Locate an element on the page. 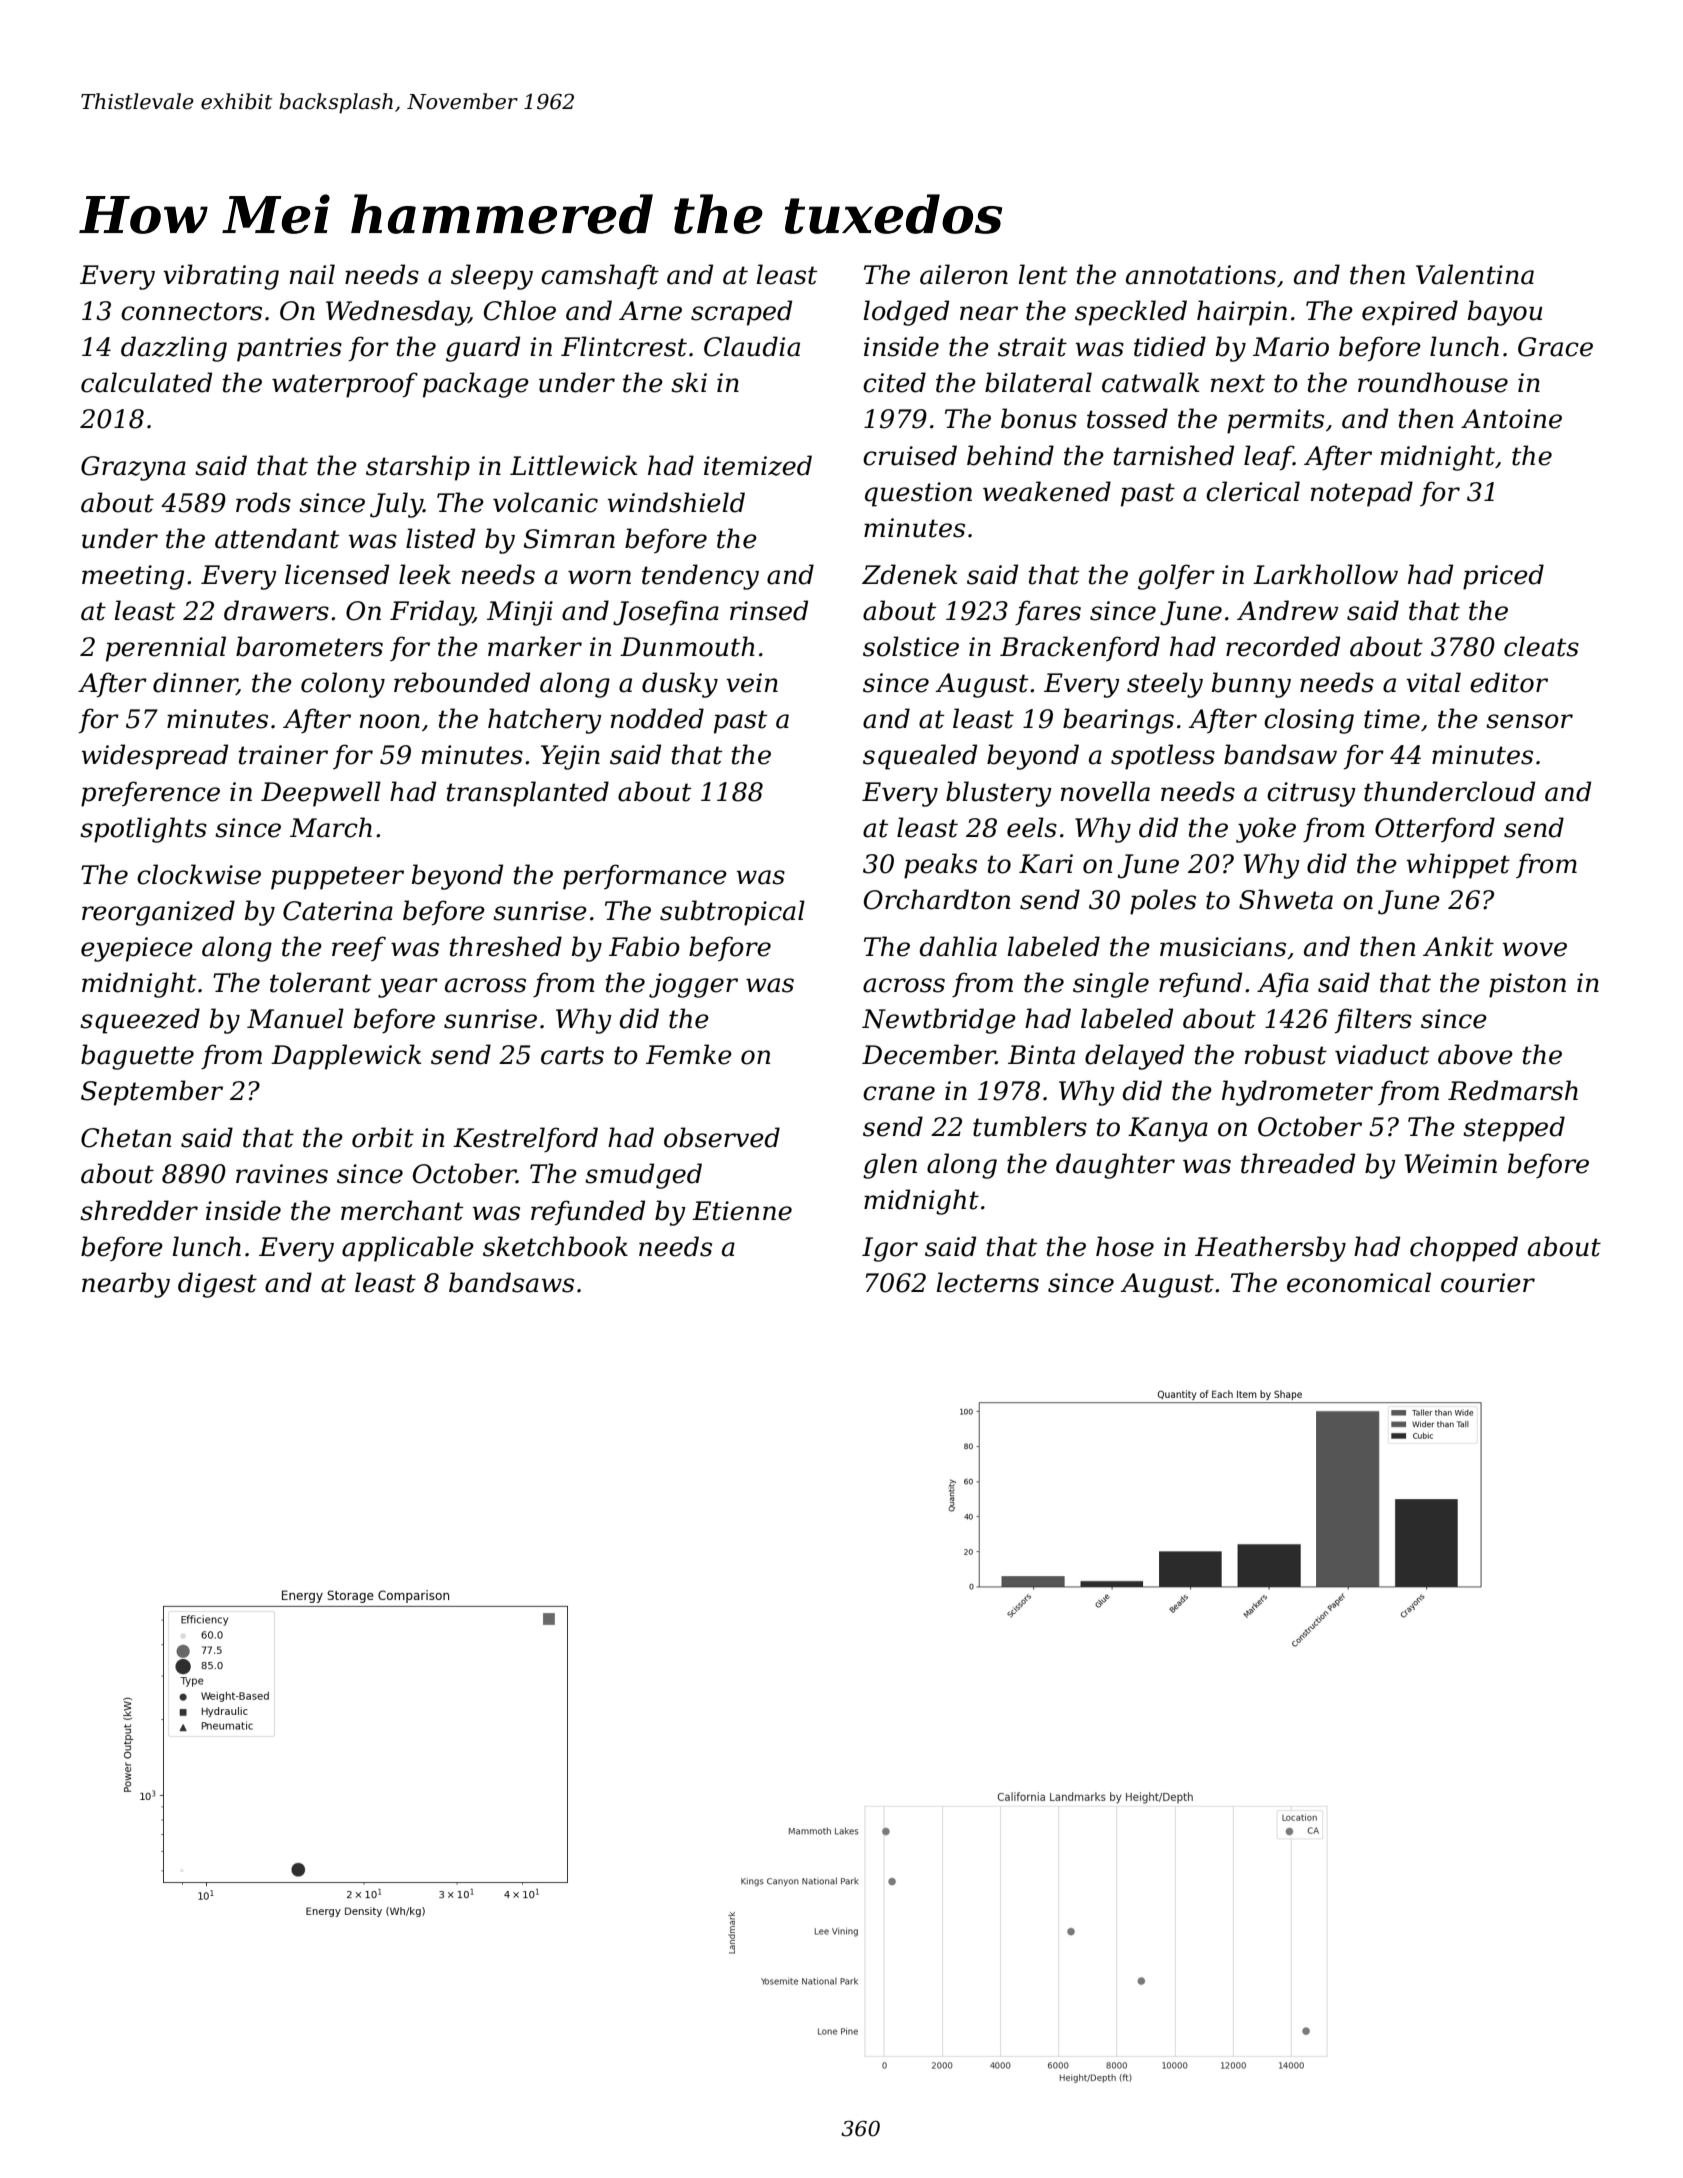  notepad is located at coordinates (1362, 494).
